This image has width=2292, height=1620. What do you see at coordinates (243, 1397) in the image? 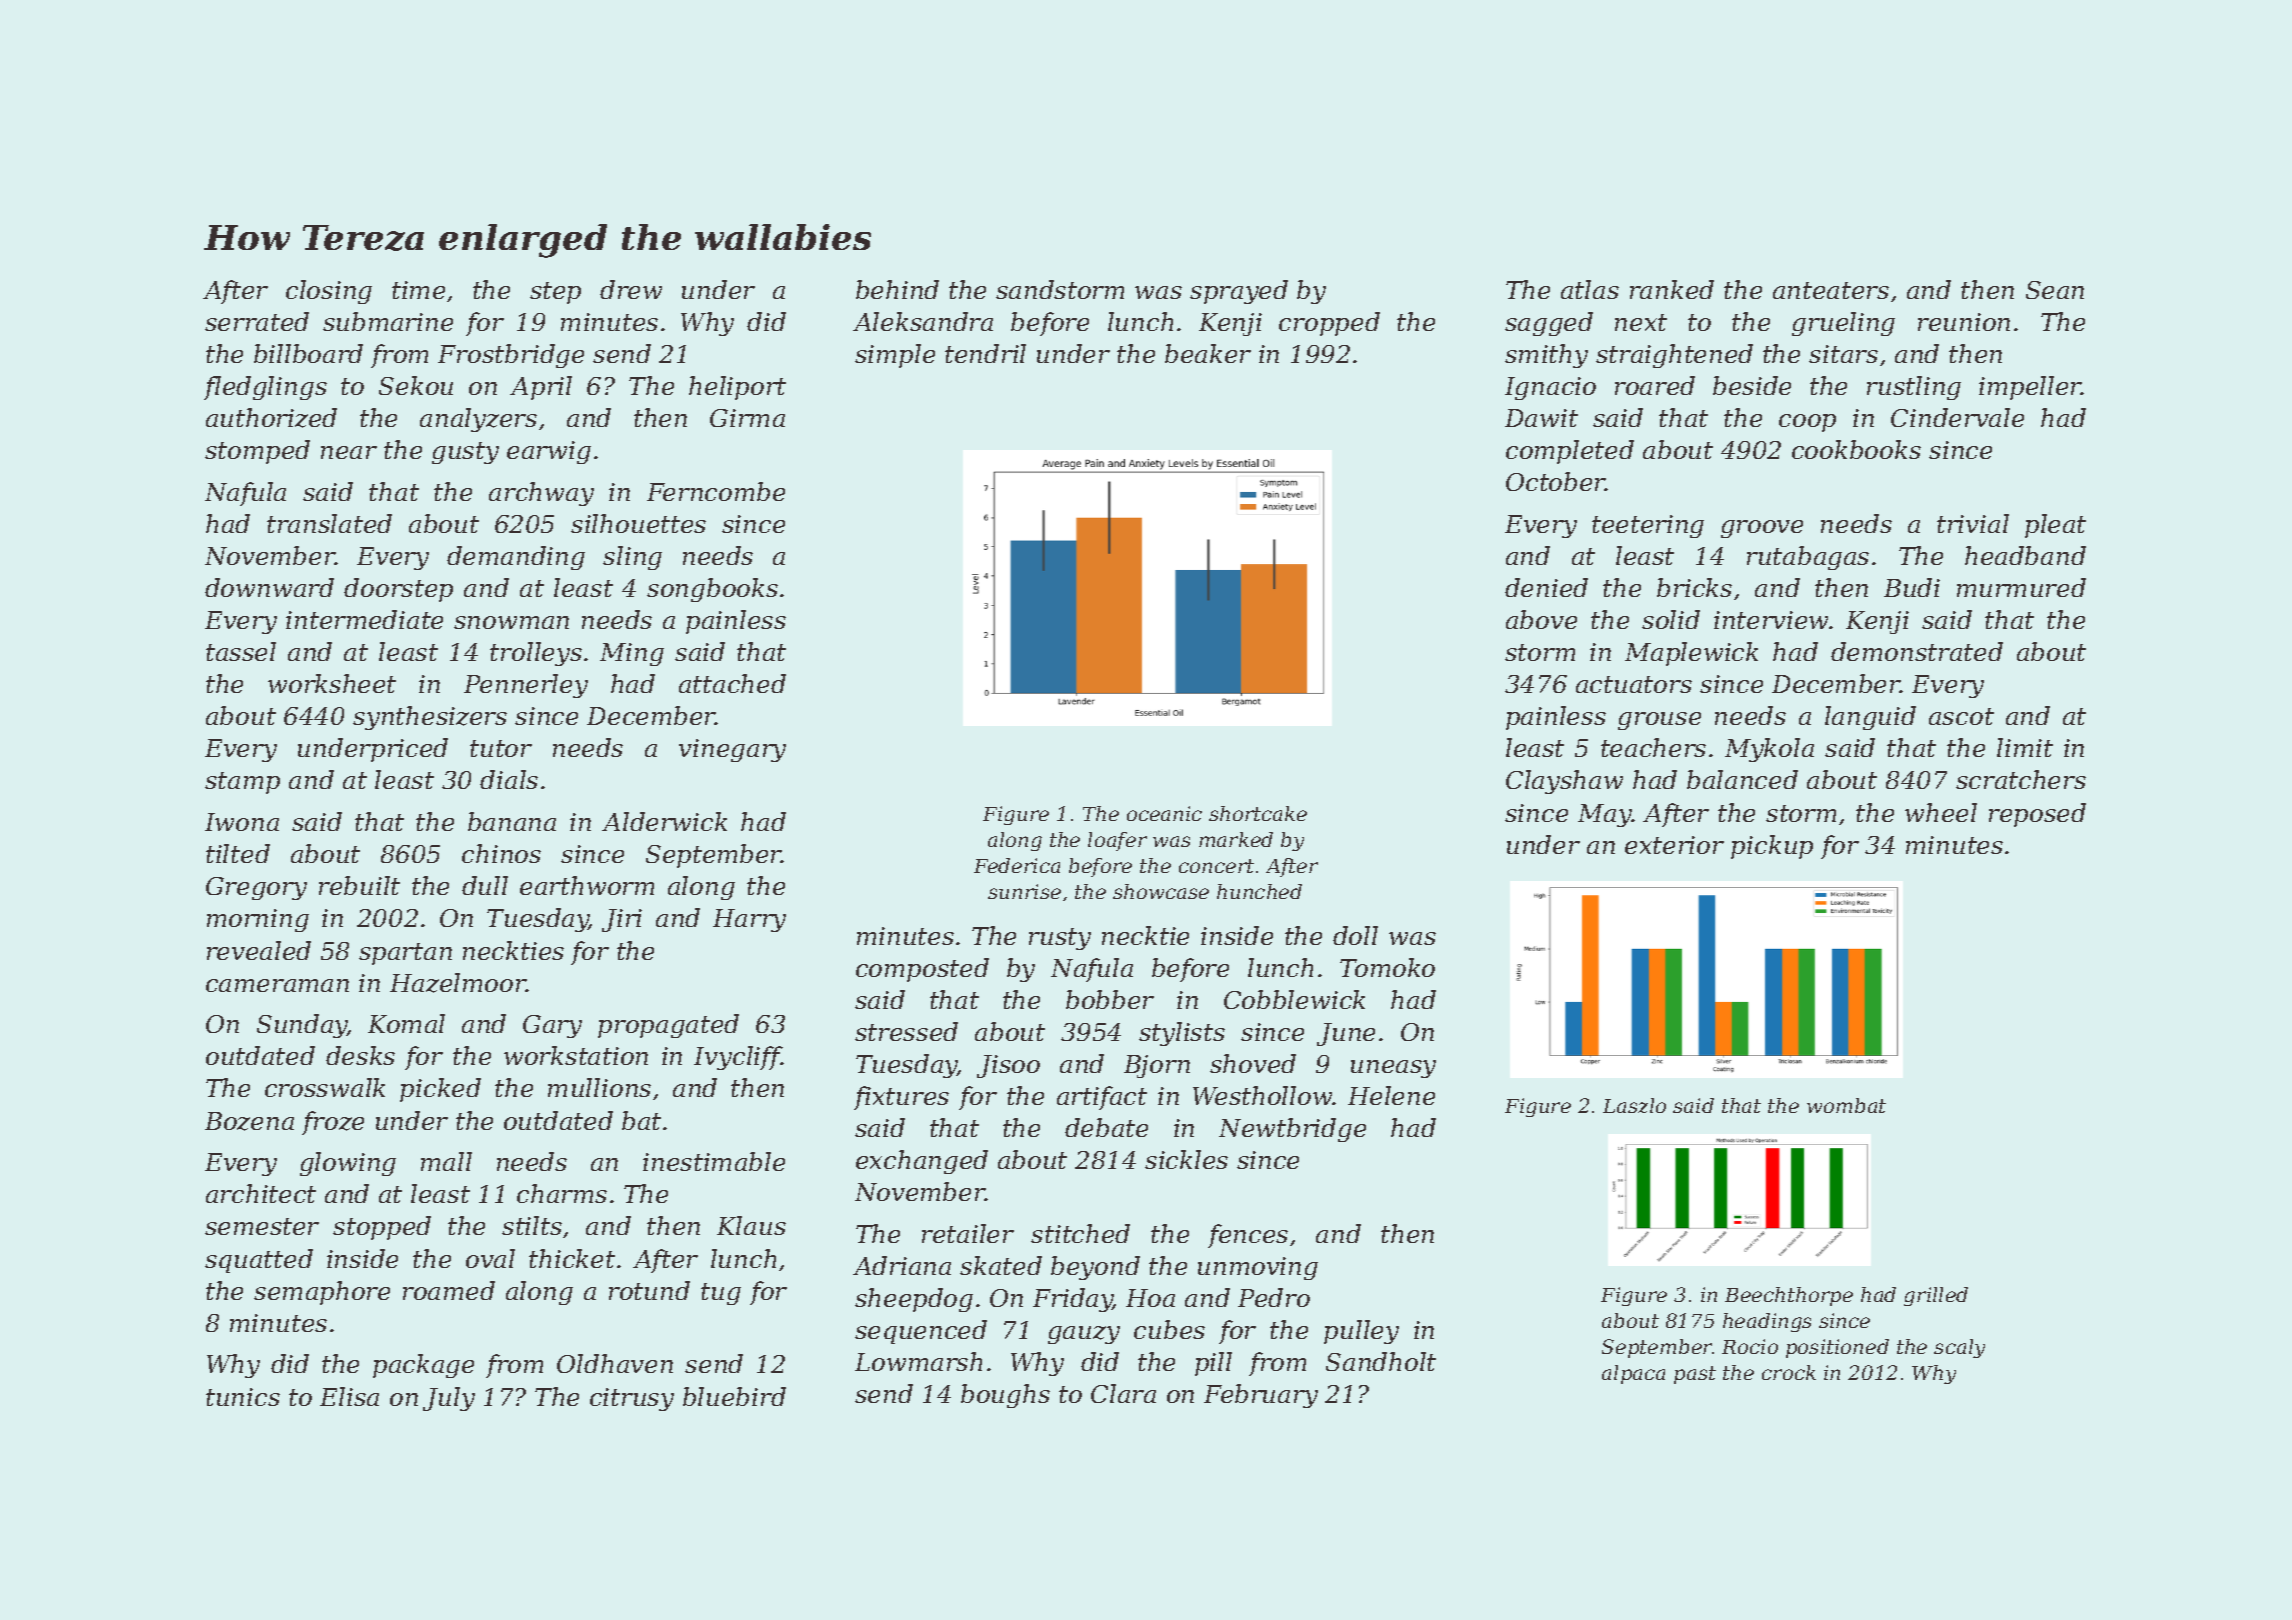
I see `tunics` at bounding box center [243, 1397].
